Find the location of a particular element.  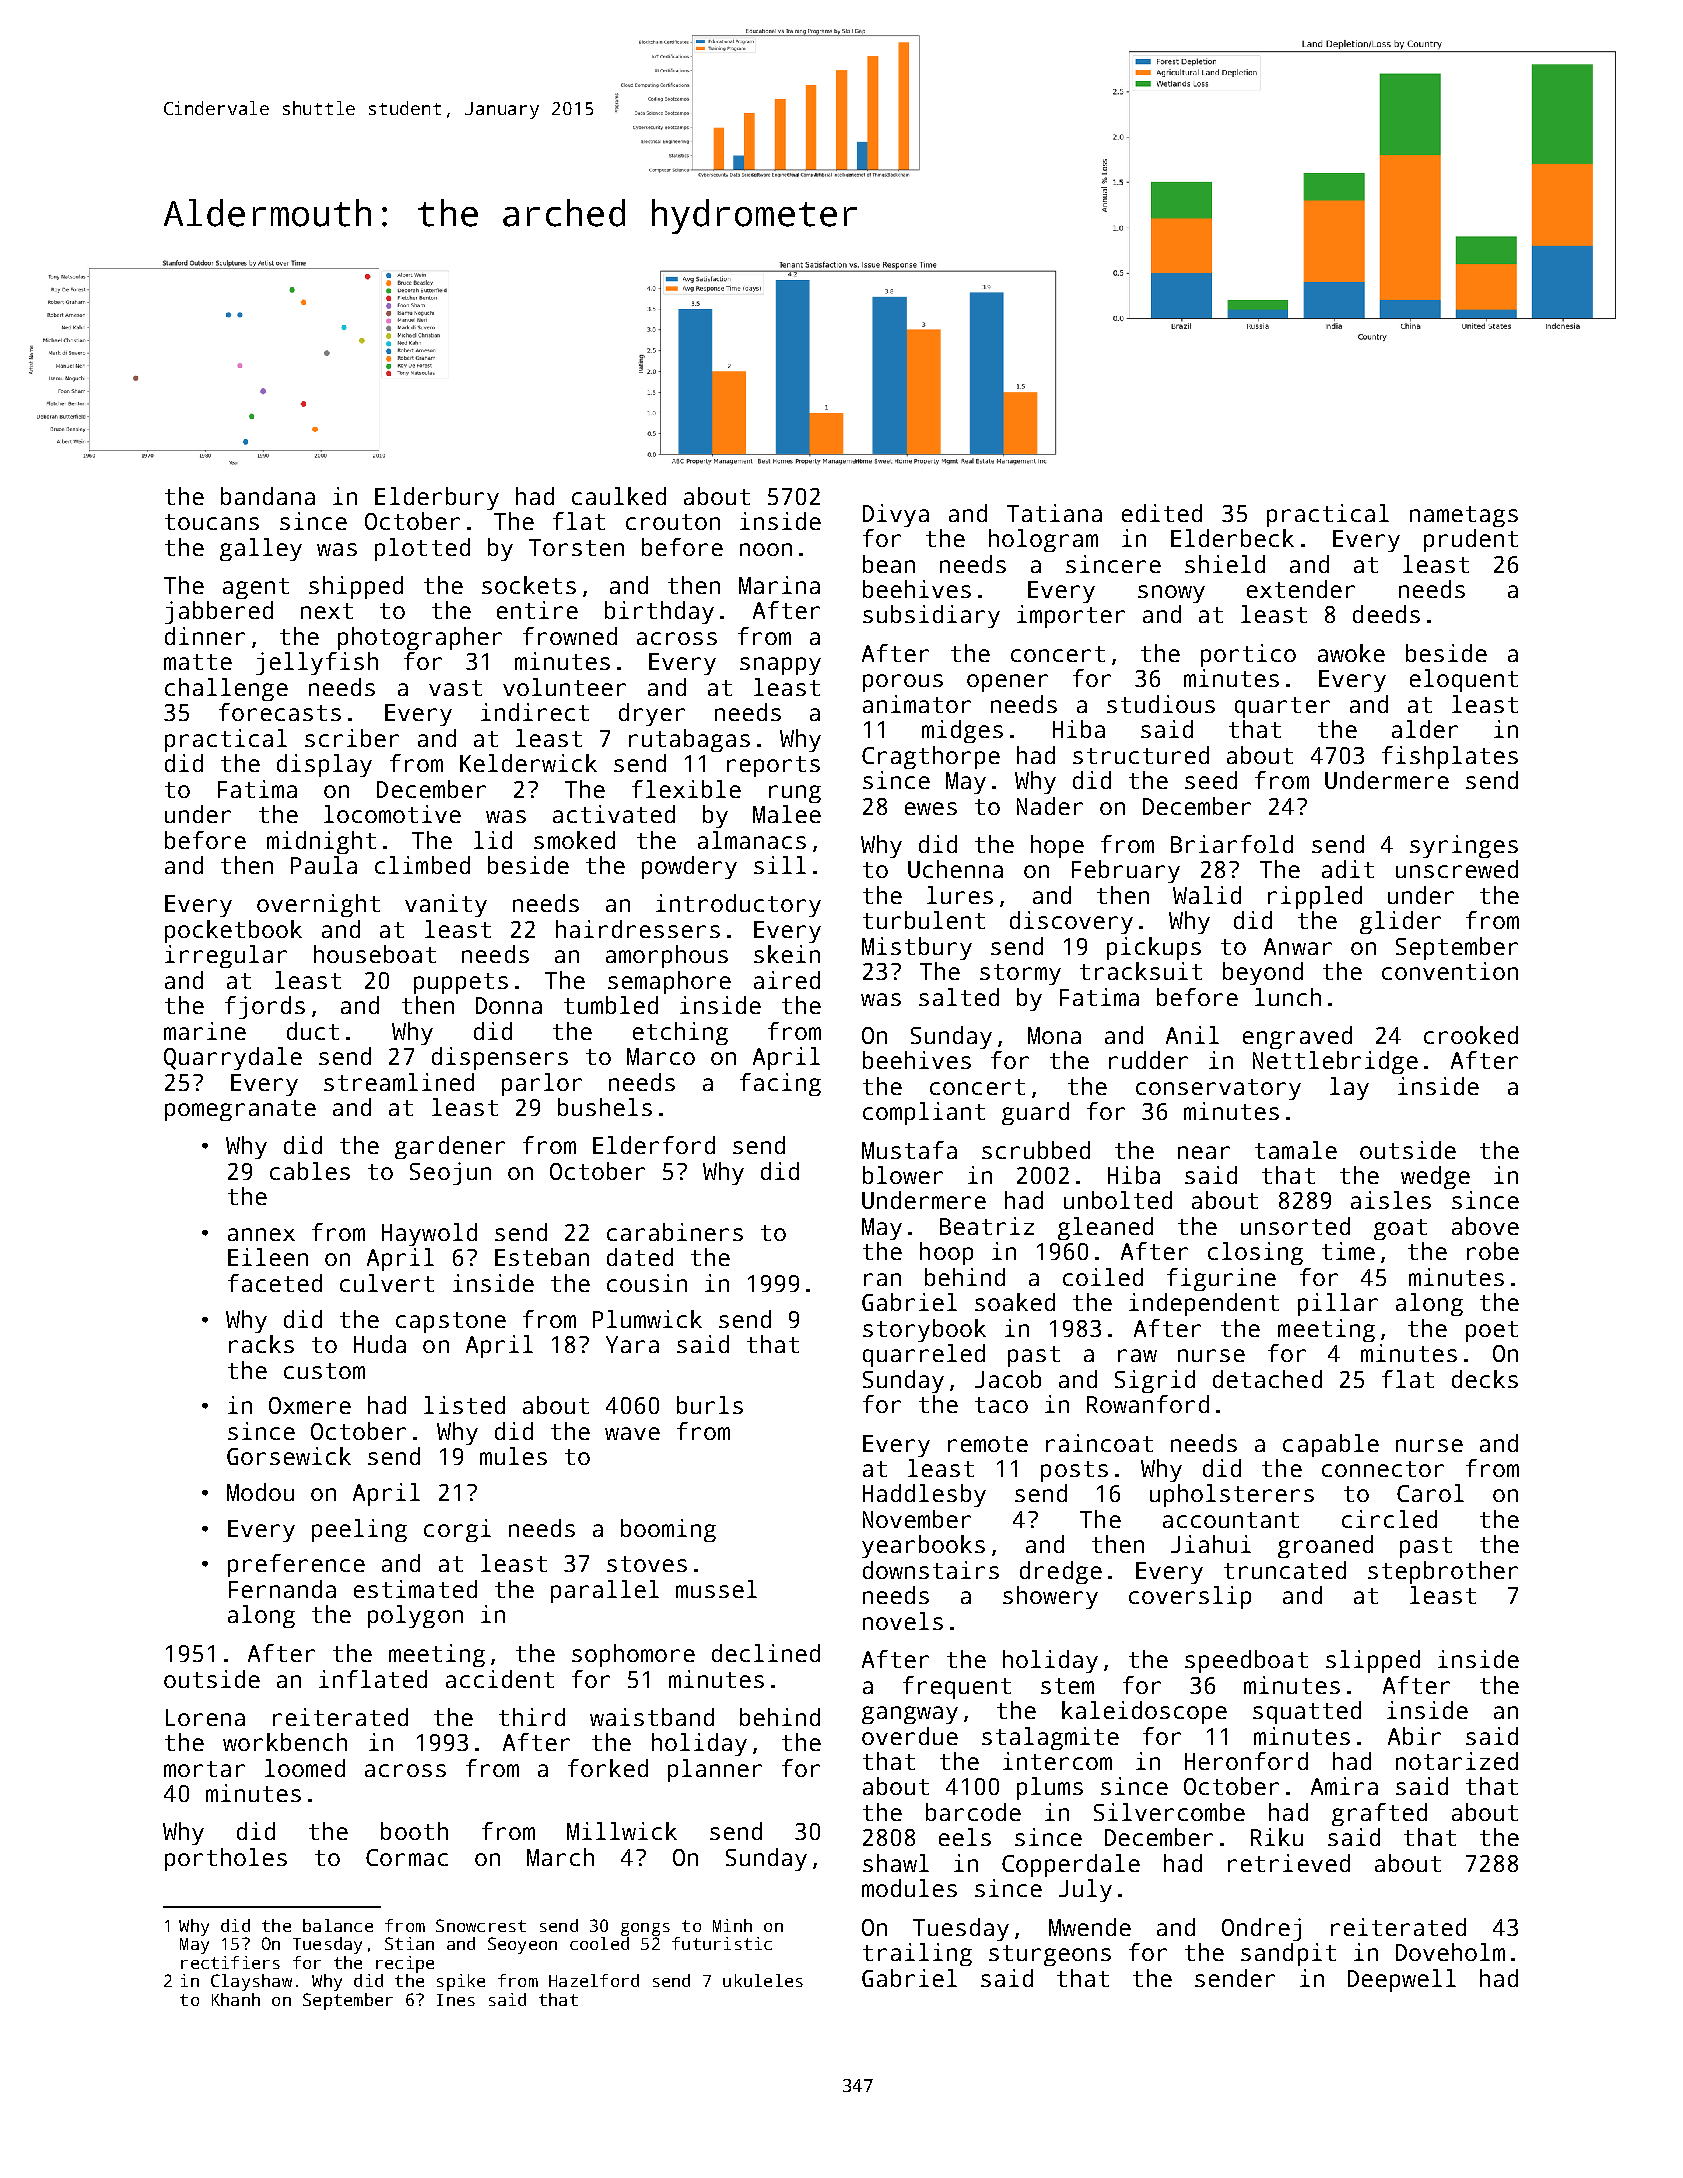

Fernanda is located at coordinates (282, 1589).
